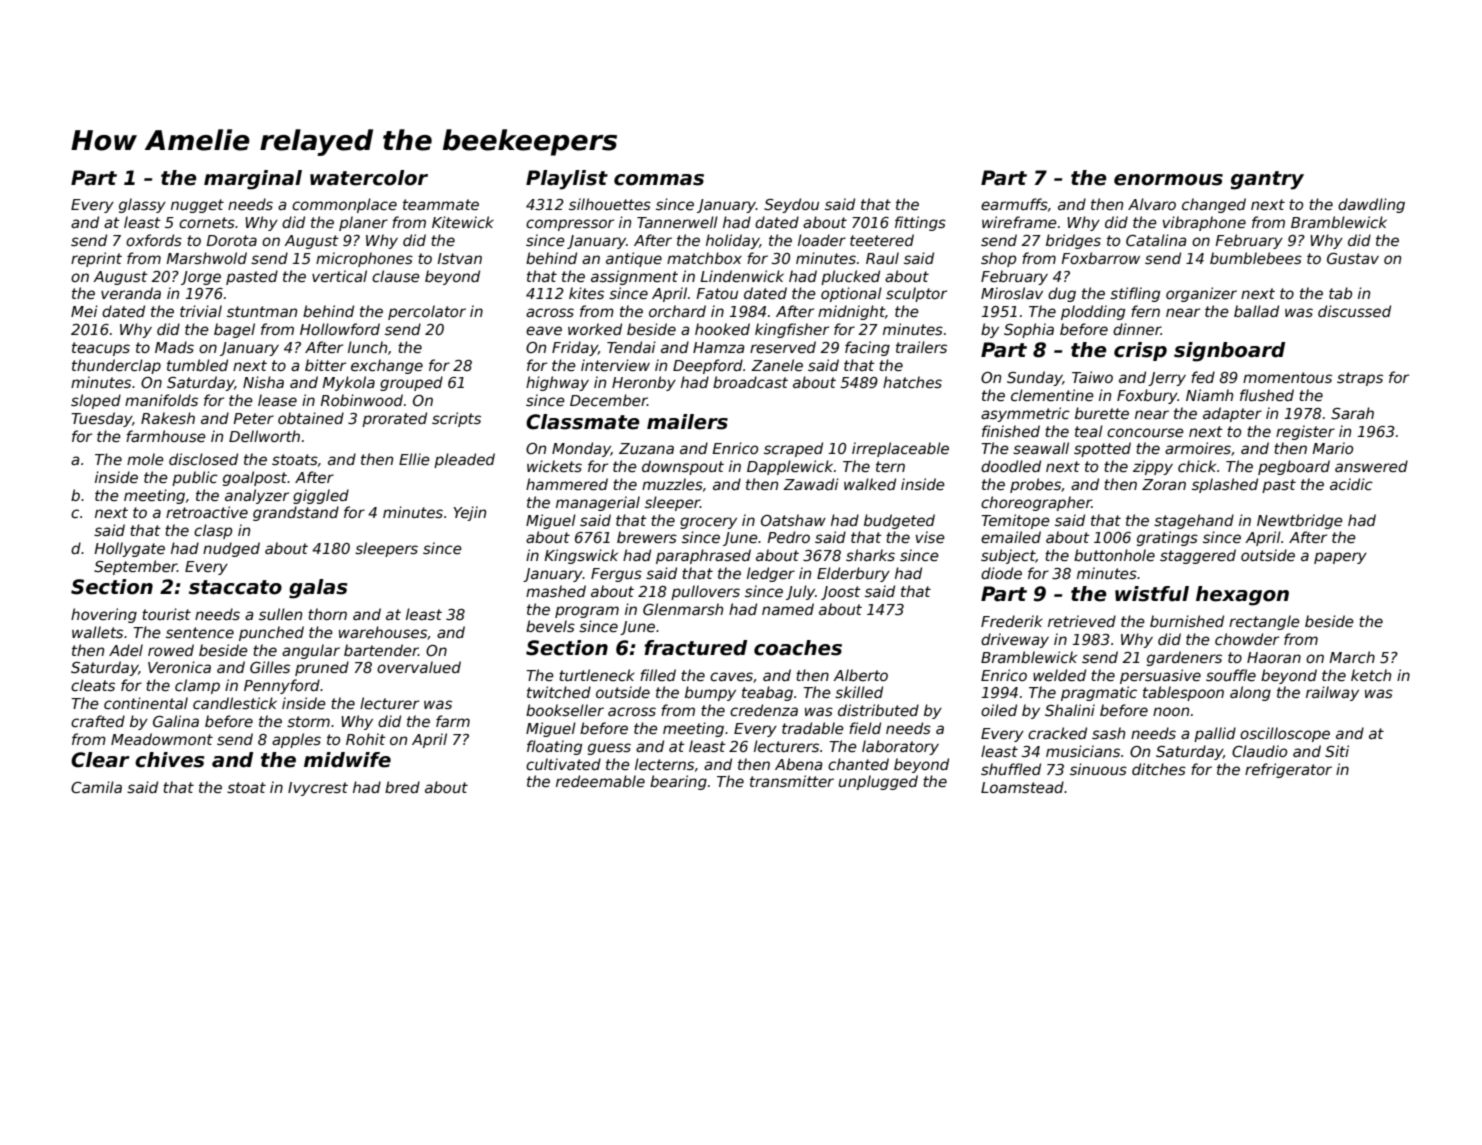 The width and height of the page is (1482, 1145). What do you see at coordinates (253, 180) in the page?
I see `marginal` at bounding box center [253, 180].
